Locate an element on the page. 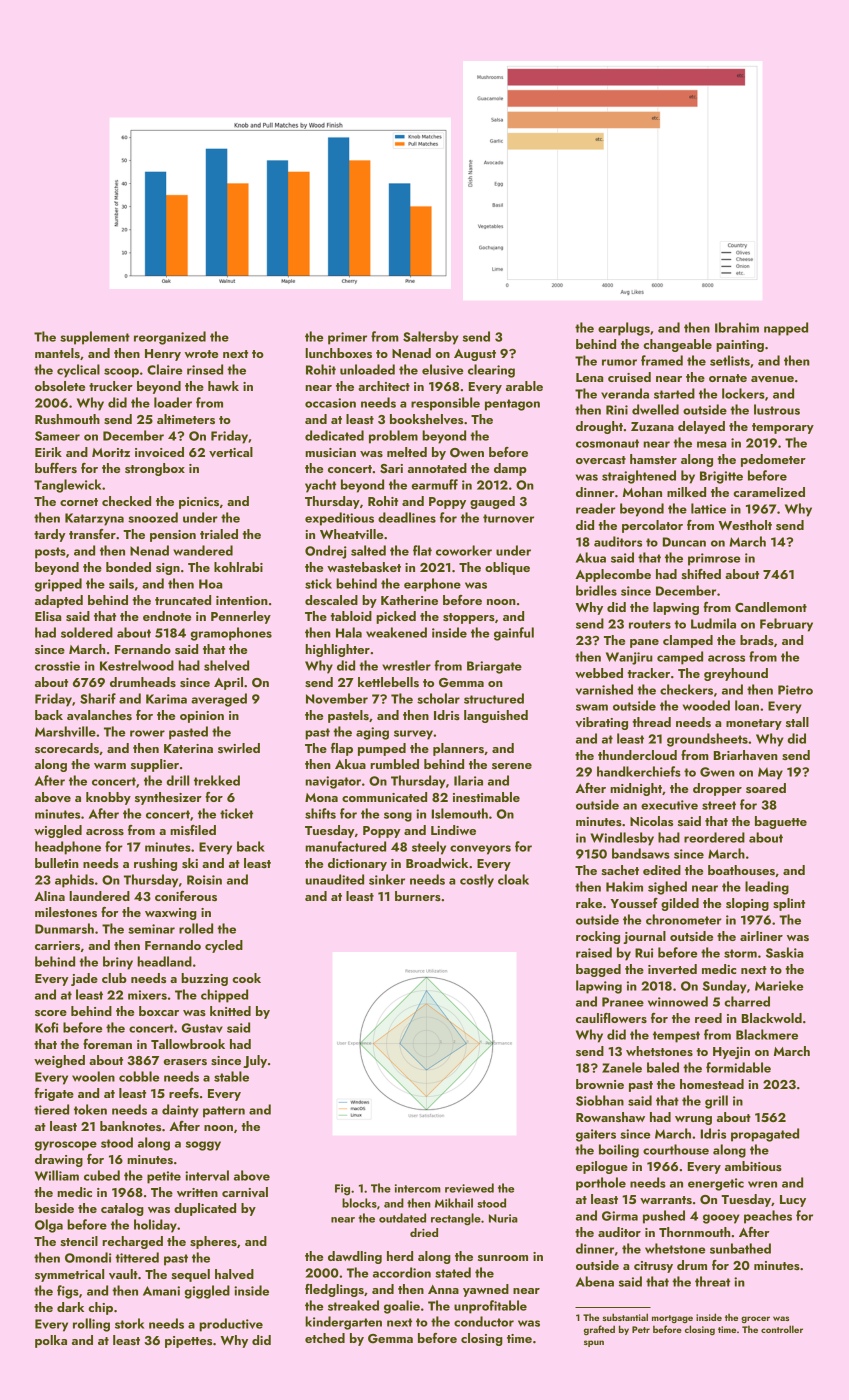  Pietro is located at coordinates (795, 690).
